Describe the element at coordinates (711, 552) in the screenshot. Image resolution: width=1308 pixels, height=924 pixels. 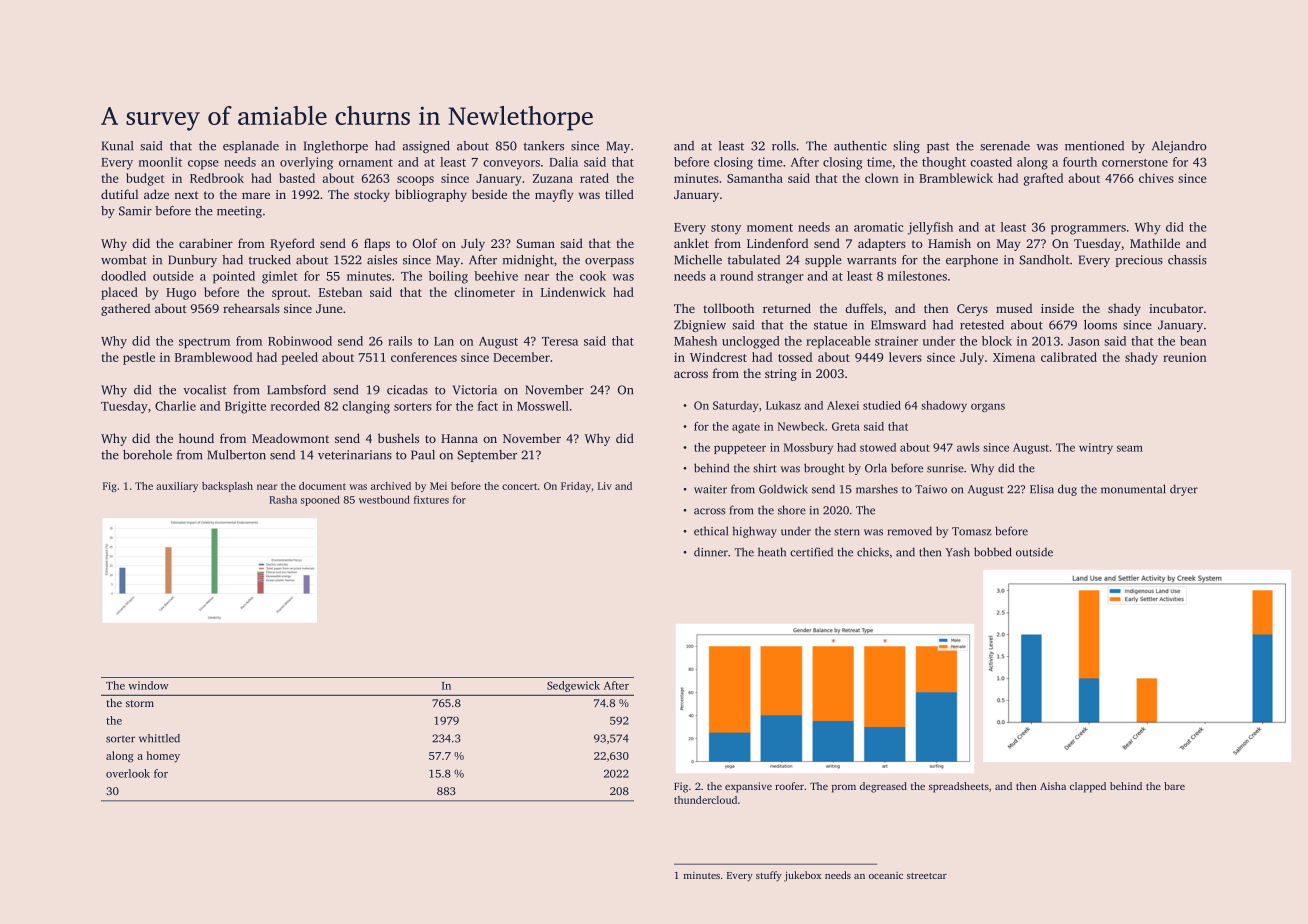
I see `dinner` at that location.
